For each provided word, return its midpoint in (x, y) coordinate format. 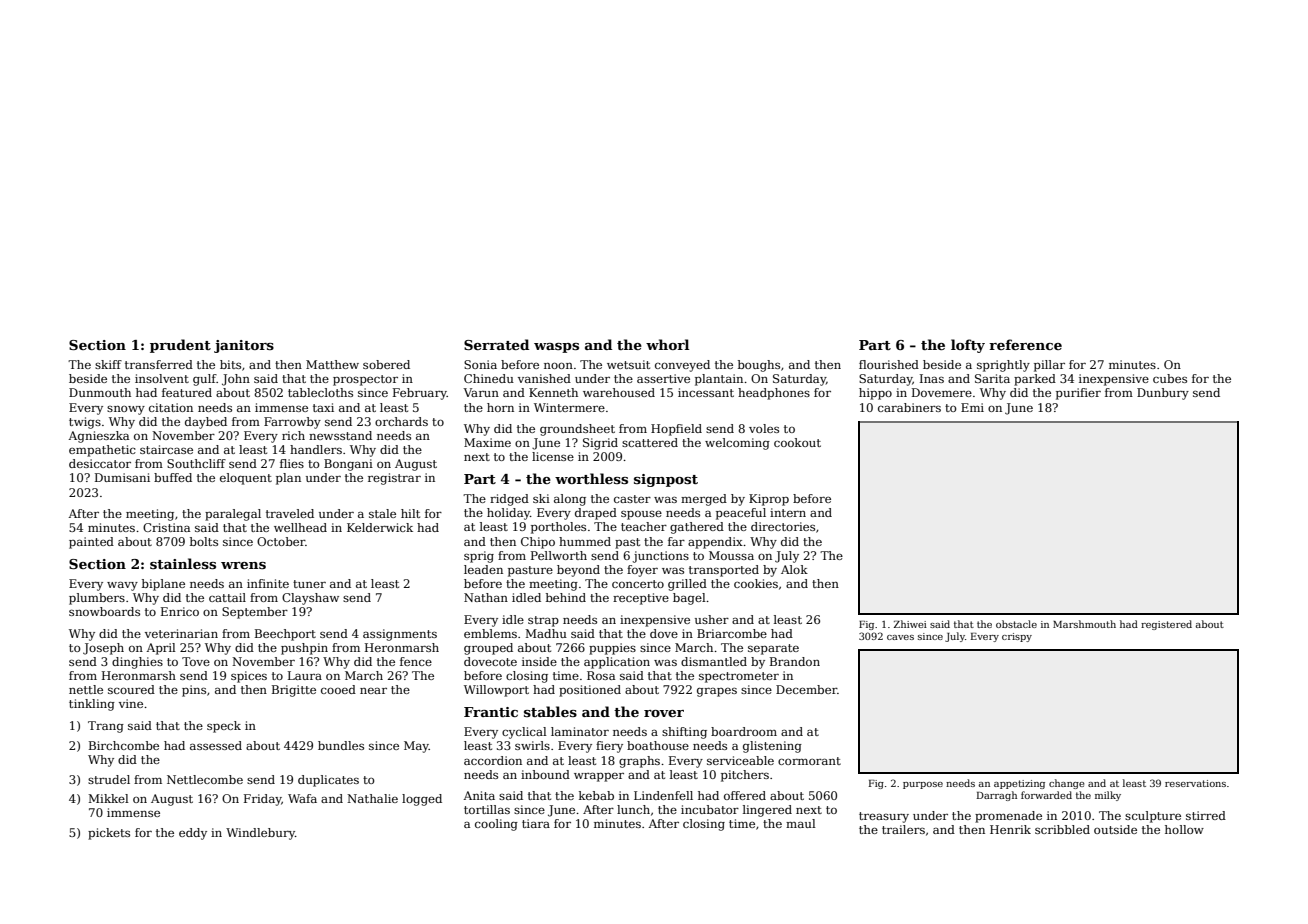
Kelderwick (380, 527)
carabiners (909, 407)
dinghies (137, 663)
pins (194, 691)
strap (543, 621)
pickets (109, 834)
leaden (483, 569)
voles (764, 428)
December (806, 689)
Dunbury (1163, 394)
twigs (85, 423)
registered (1166, 625)
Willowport (496, 691)
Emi (972, 407)
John (236, 380)
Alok (794, 569)
